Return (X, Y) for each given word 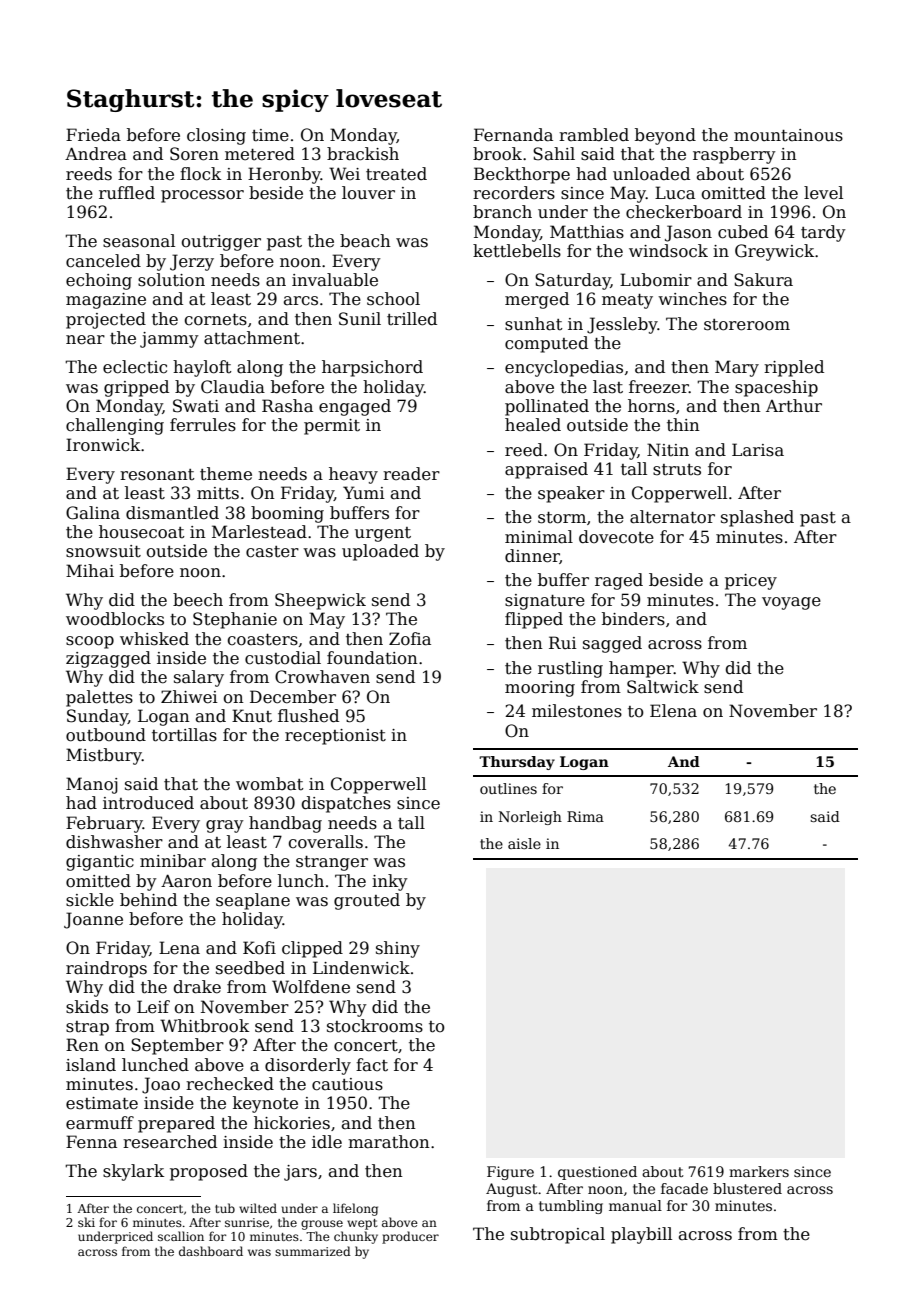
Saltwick (663, 687)
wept (362, 1224)
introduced (148, 803)
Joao (161, 1085)
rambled (594, 135)
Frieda (93, 135)
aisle (524, 843)
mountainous (788, 135)
